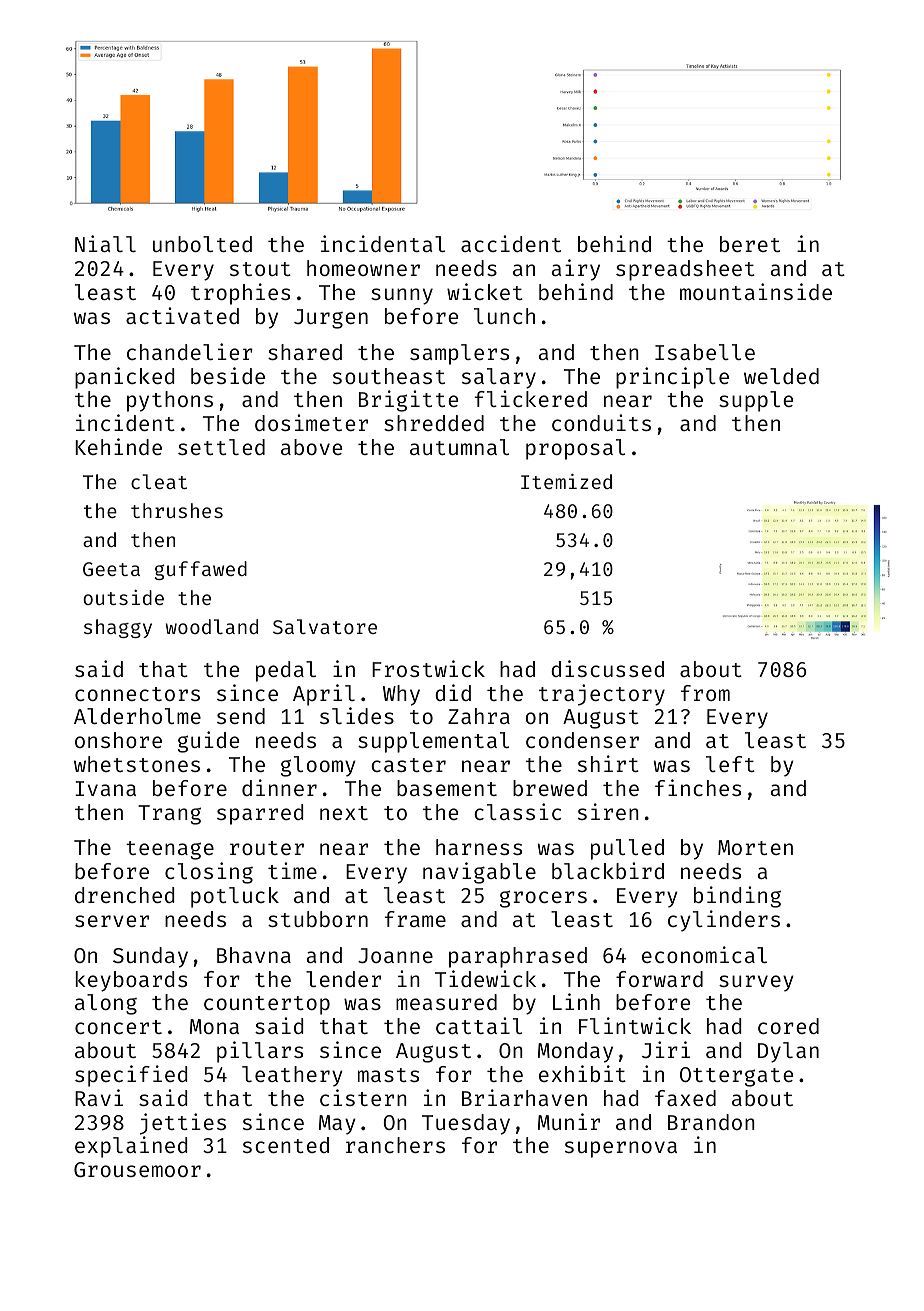  I want to click on supernova, so click(621, 1149).
